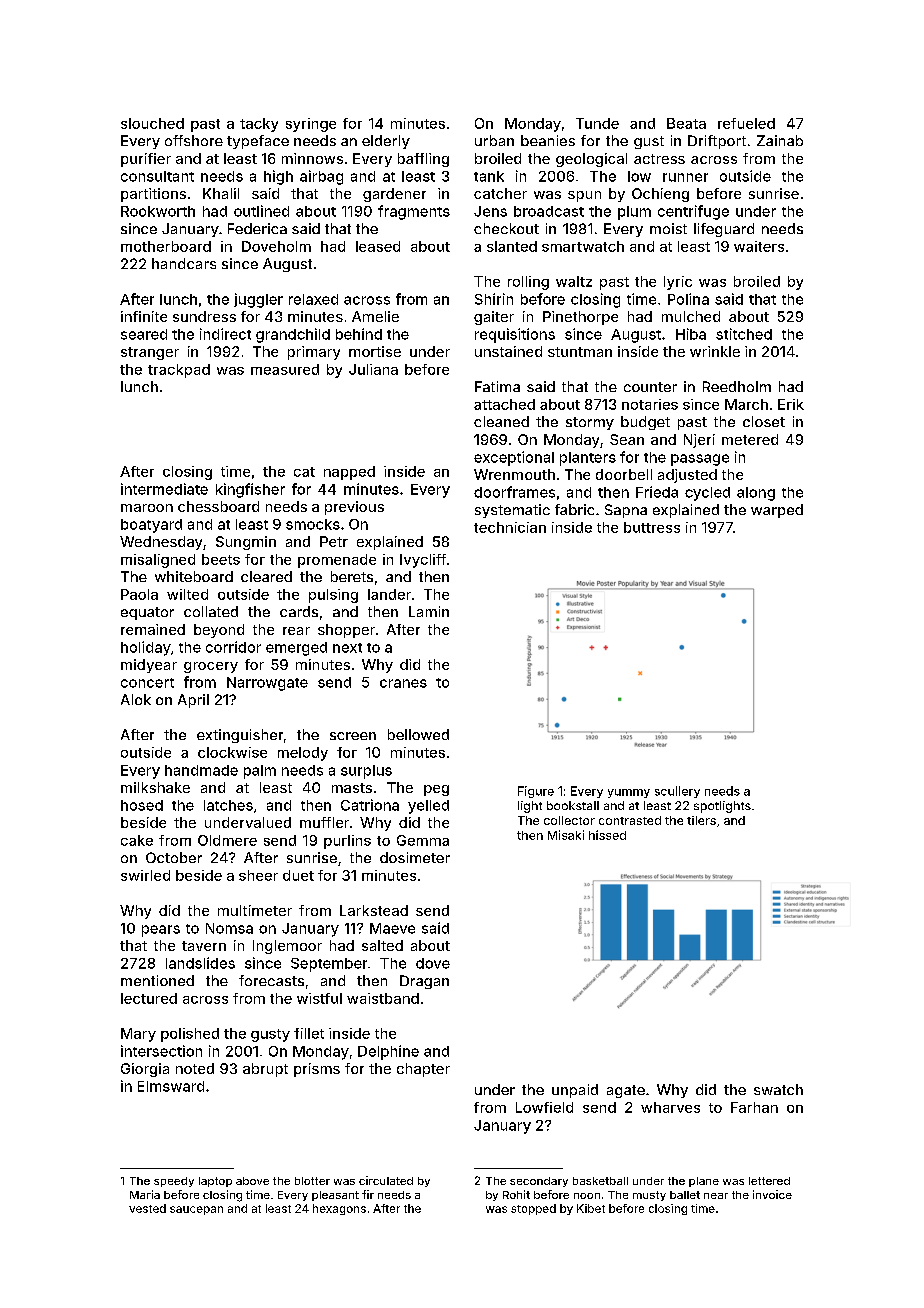 The height and width of the screenshot is (1308, 924). Describe the element at coordinates (147, 1208) in the screenshot. I see `vested` at that location.
